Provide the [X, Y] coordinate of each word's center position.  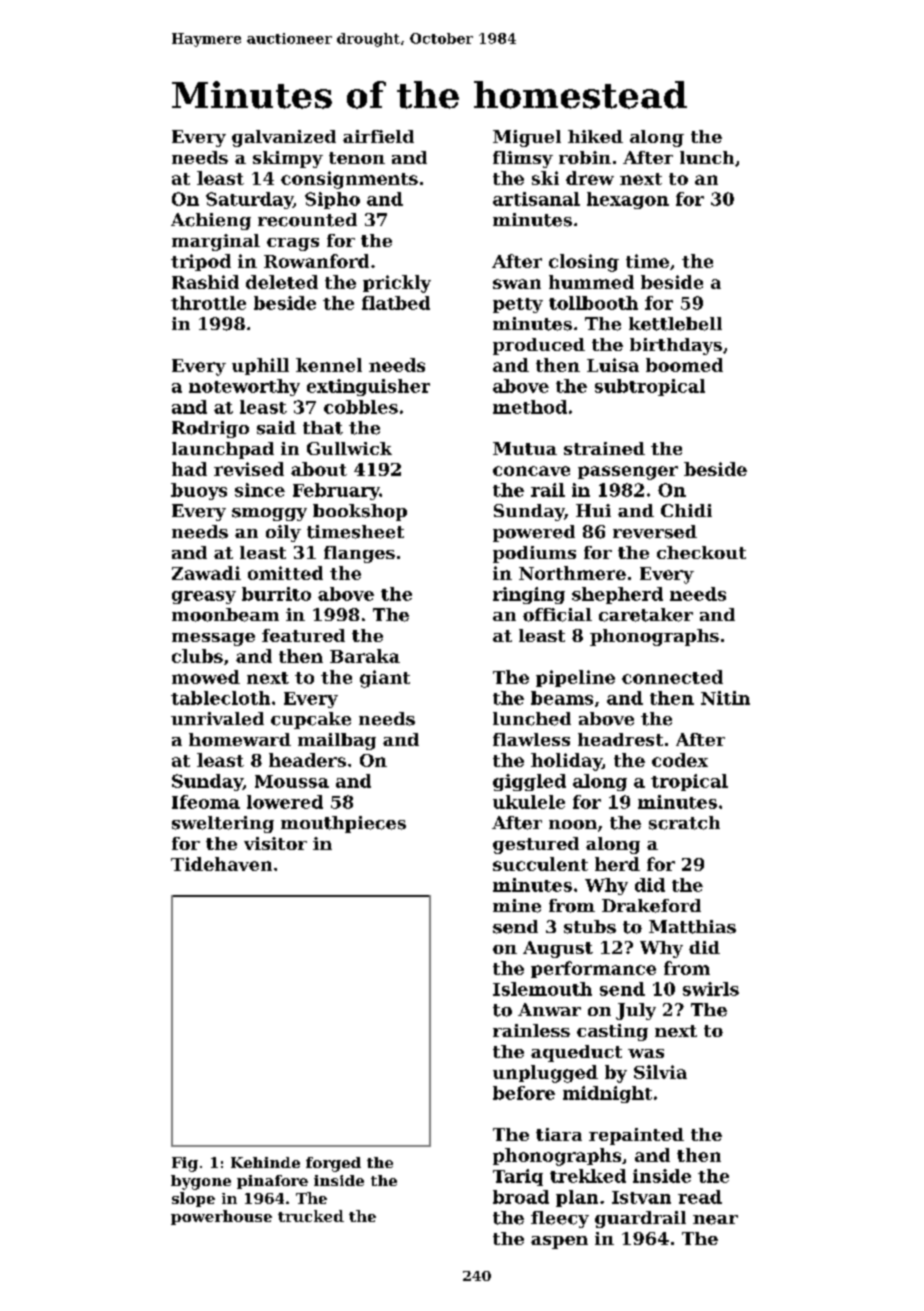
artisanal [536, 199]
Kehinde [265, 1162]
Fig [185, 1164]
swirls [711, 989]
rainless [531, 1030]
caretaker [646, 615]
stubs [590, 927]
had [189, 469]
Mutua [525, 448]
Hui [593, 510]
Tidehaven [221, 864]
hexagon [628, 200]
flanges [359, 554]
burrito [276, 594]
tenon [357, 158]
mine [517, 906]
